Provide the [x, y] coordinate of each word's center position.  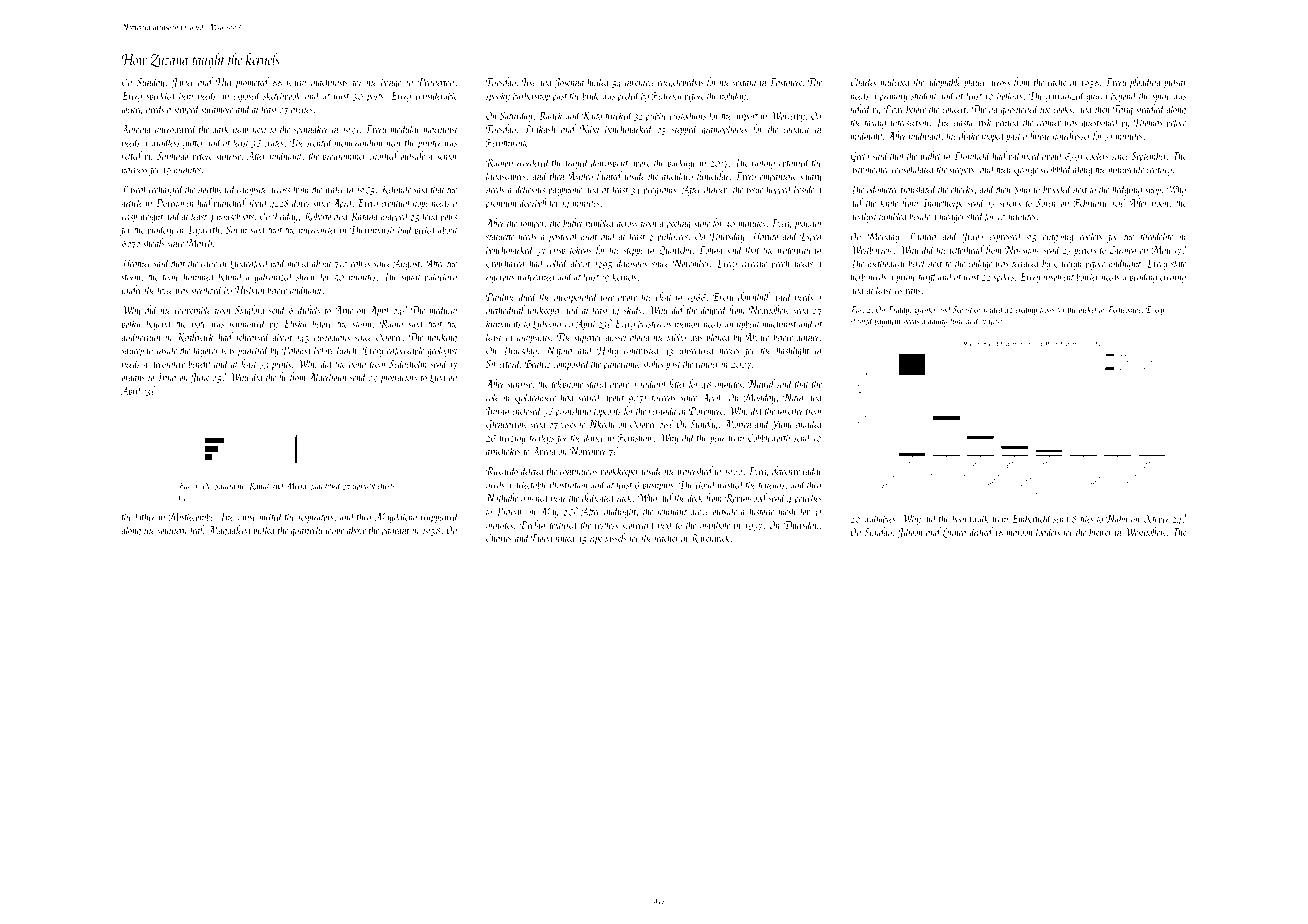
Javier [183, 83]
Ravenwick [710, 538]
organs [133, 380]
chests [386, 486]
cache [1057, 81]
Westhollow [1145, 532]
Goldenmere [535, 398]
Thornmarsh [372, 229]
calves [361, 263]
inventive [640, 82]
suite [702, 224]
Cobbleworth [769, 437]
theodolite [1157, 236]
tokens [580, 249]
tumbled [893, 216]
